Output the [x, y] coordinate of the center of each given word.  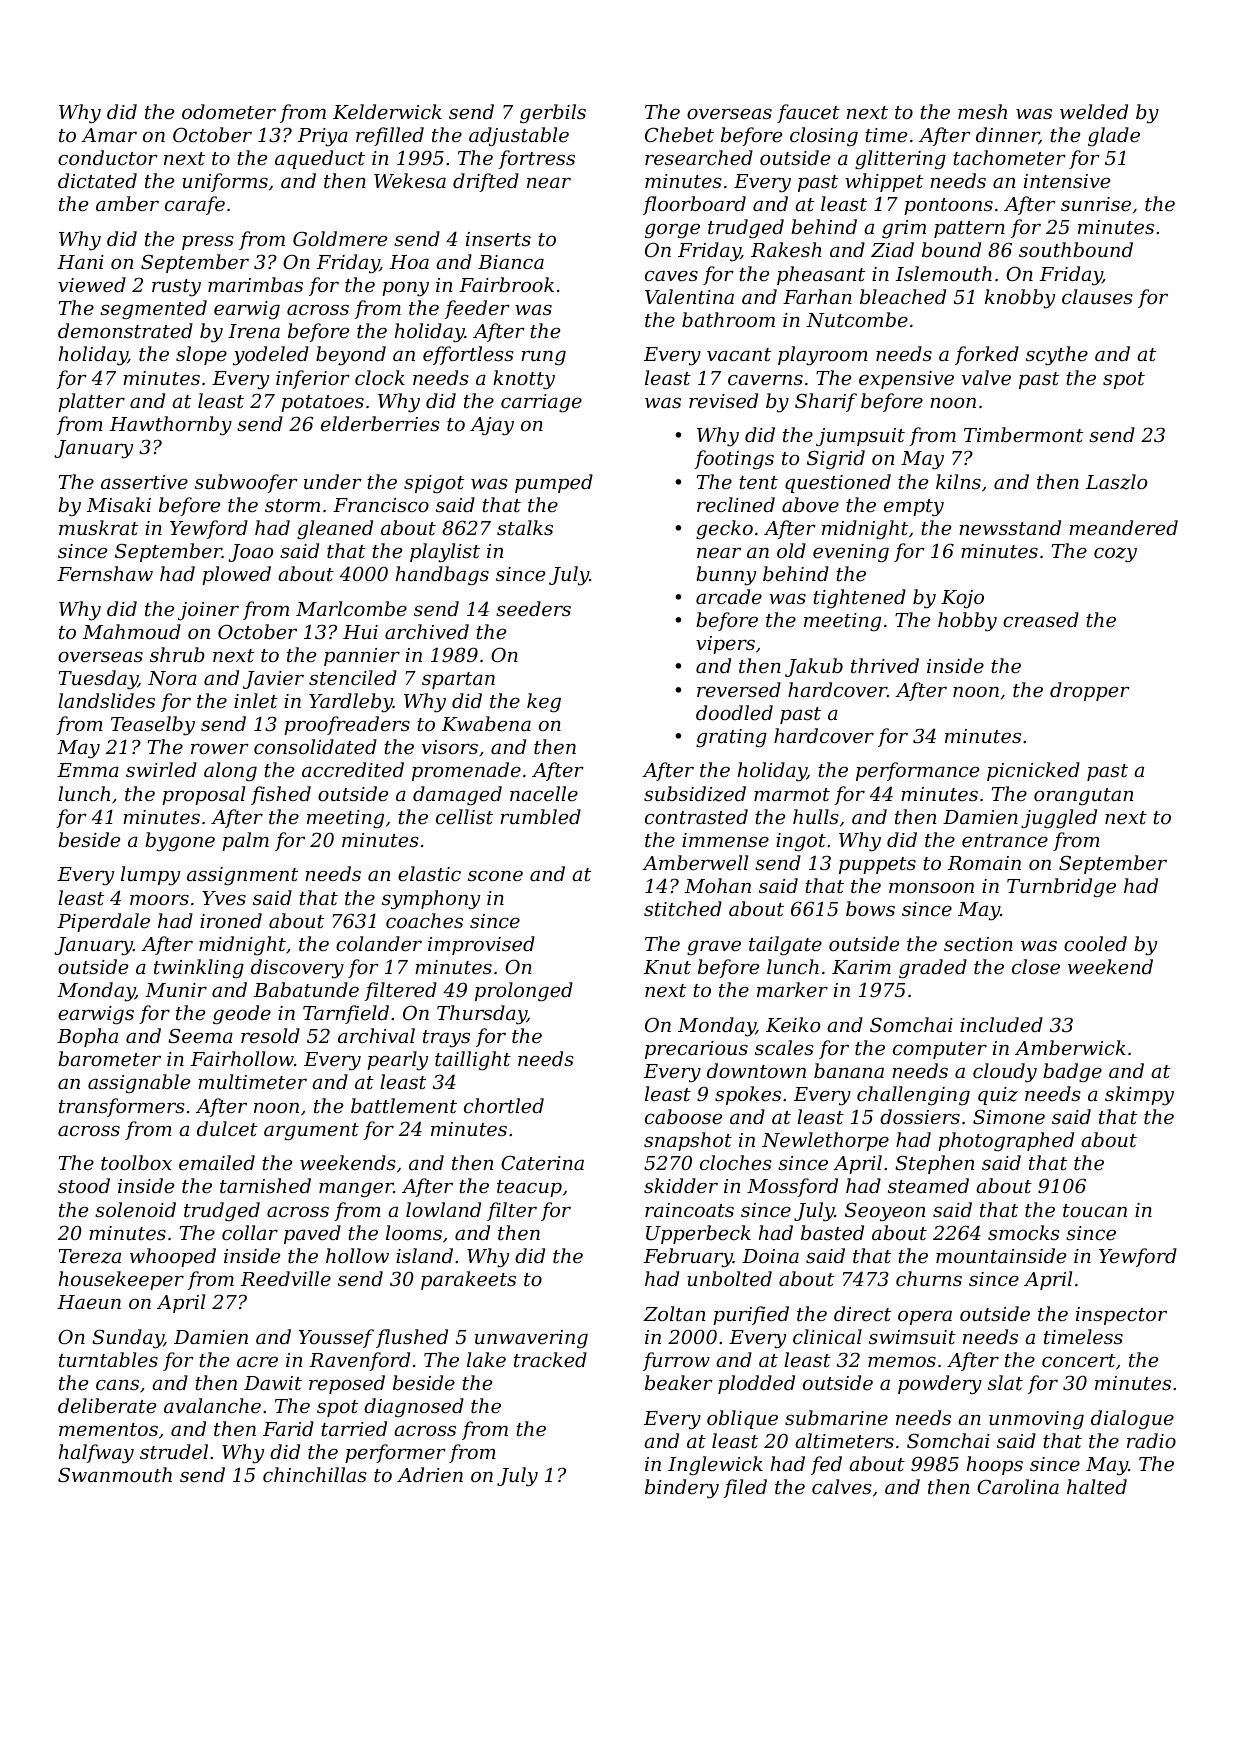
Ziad [892, 249]
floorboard [694, 205]
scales [784, 1047]
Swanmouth [115, 1474]
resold [270, 1035]
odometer [229, 111]
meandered [1123, 527]
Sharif [826, 402]
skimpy [1139, 1096]
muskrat [98, 527]
